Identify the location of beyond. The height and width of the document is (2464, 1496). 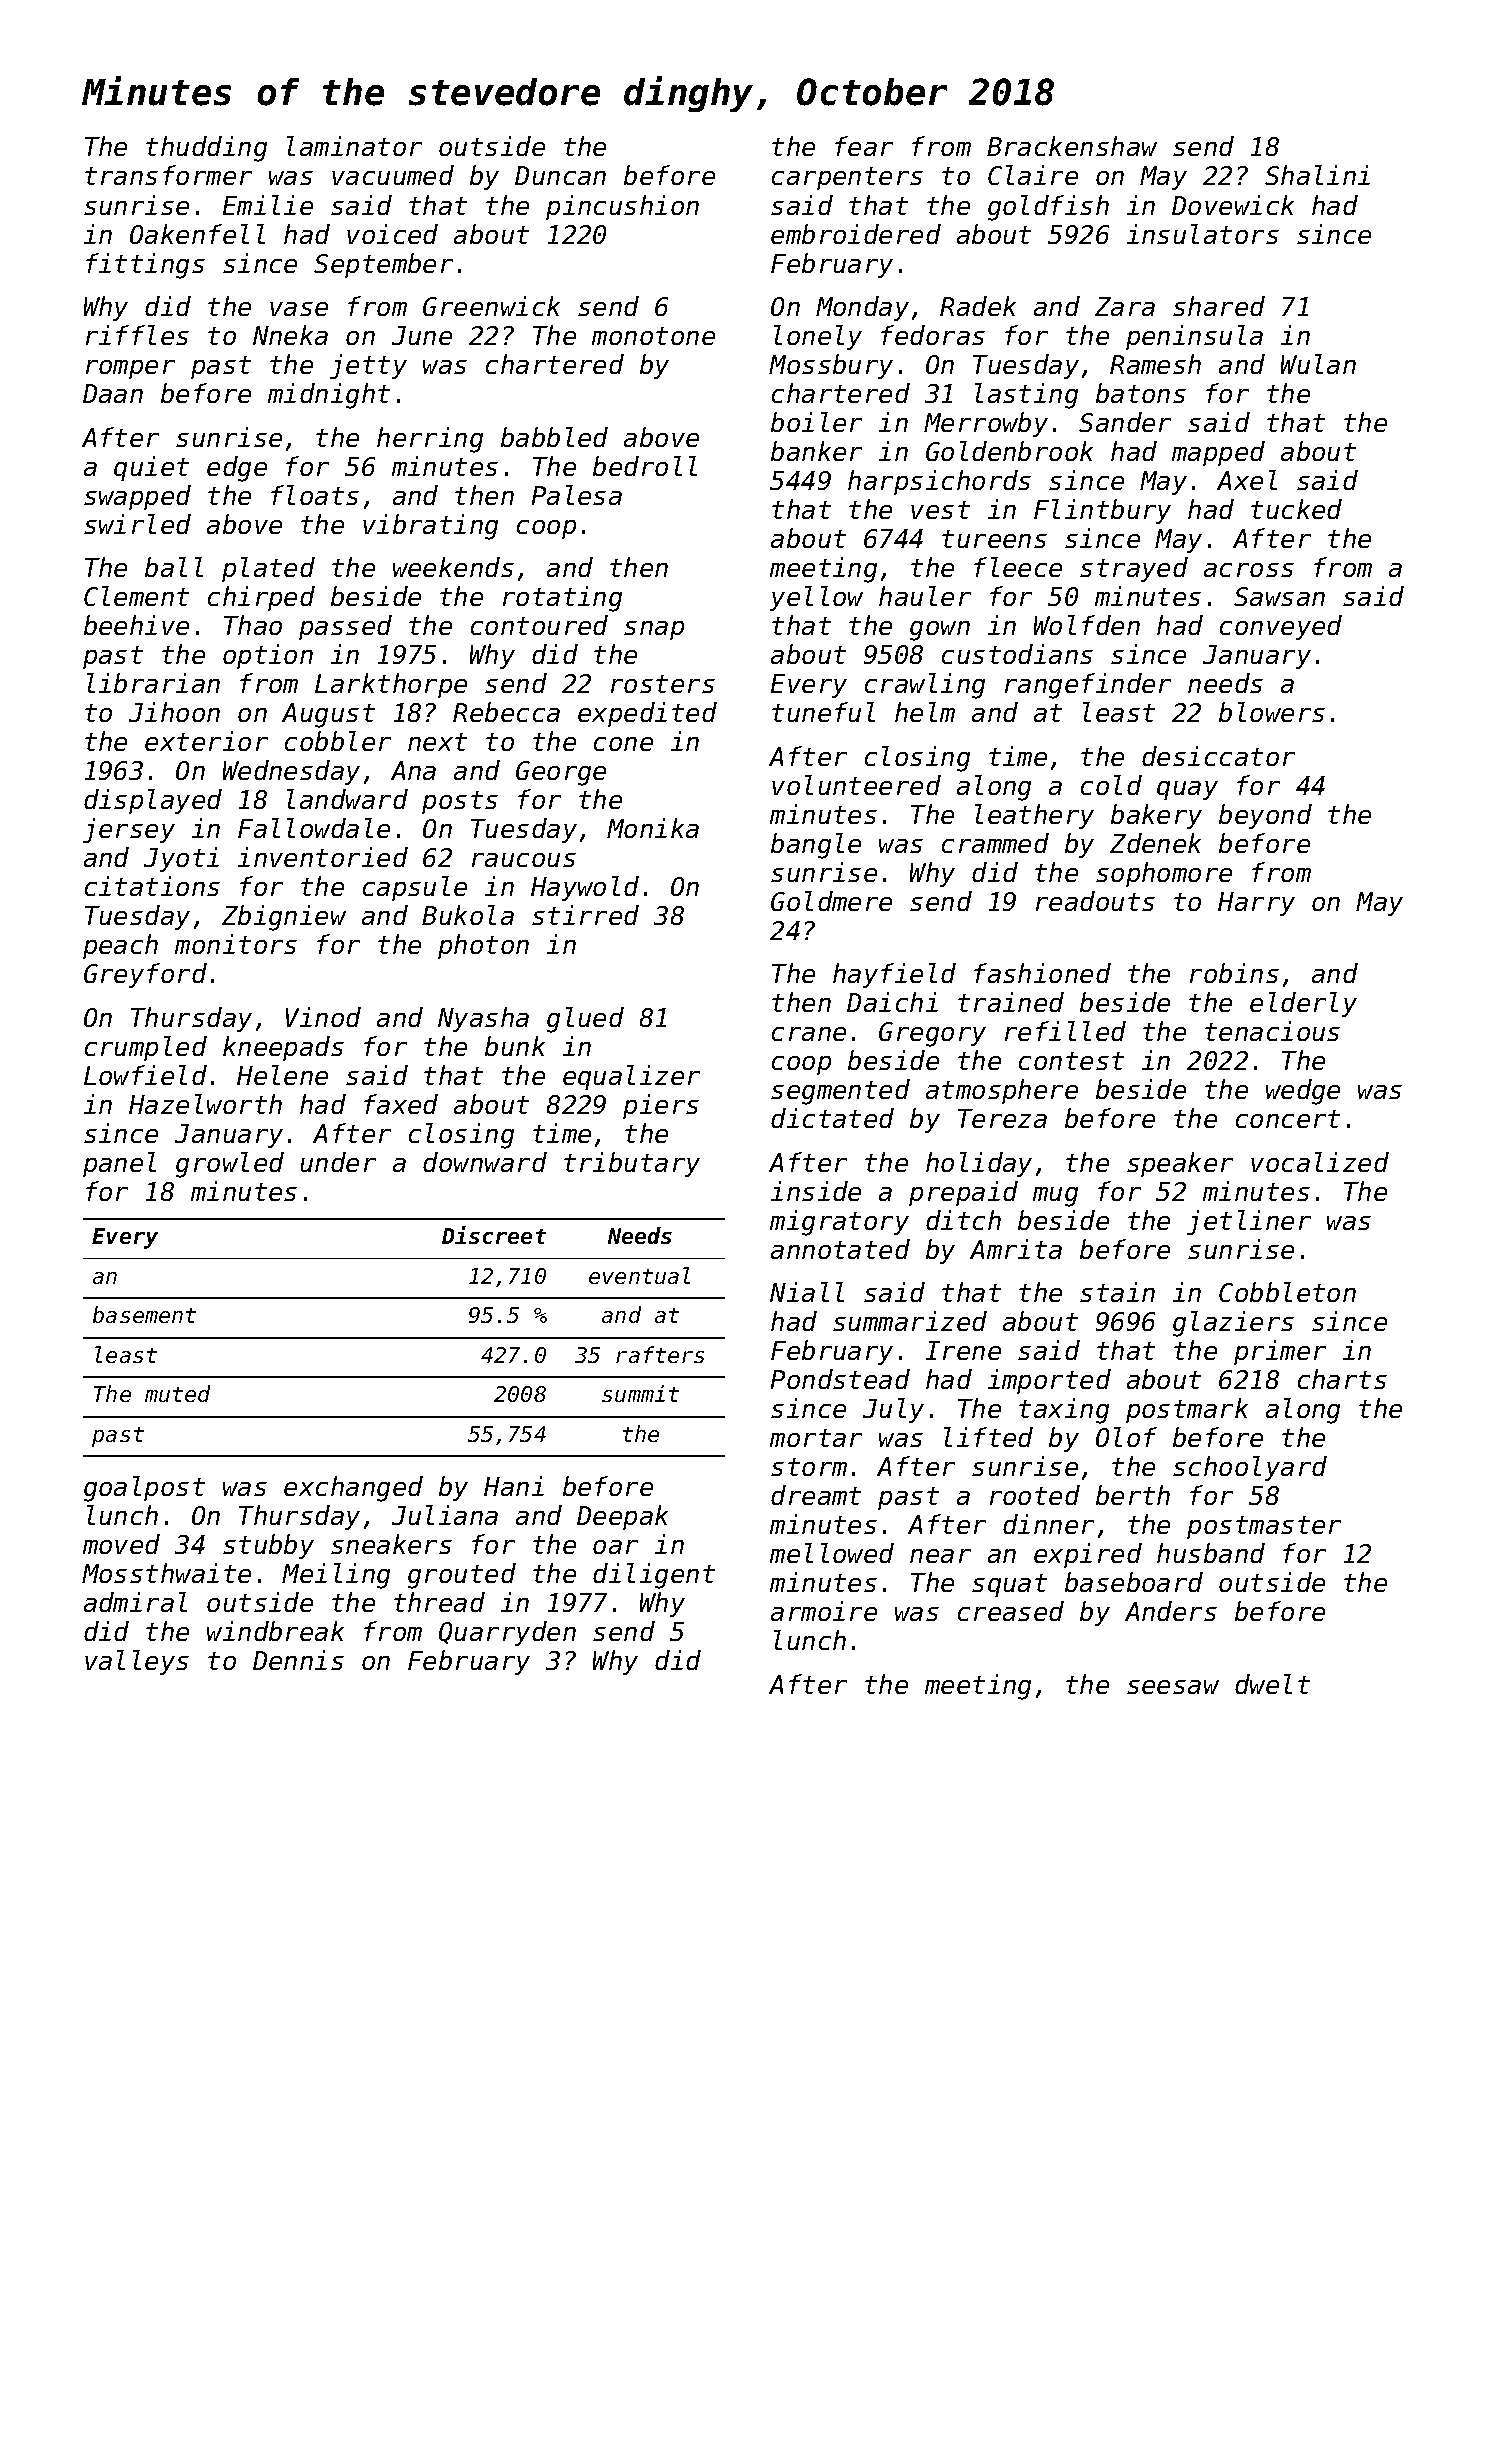
(1265, 816).
